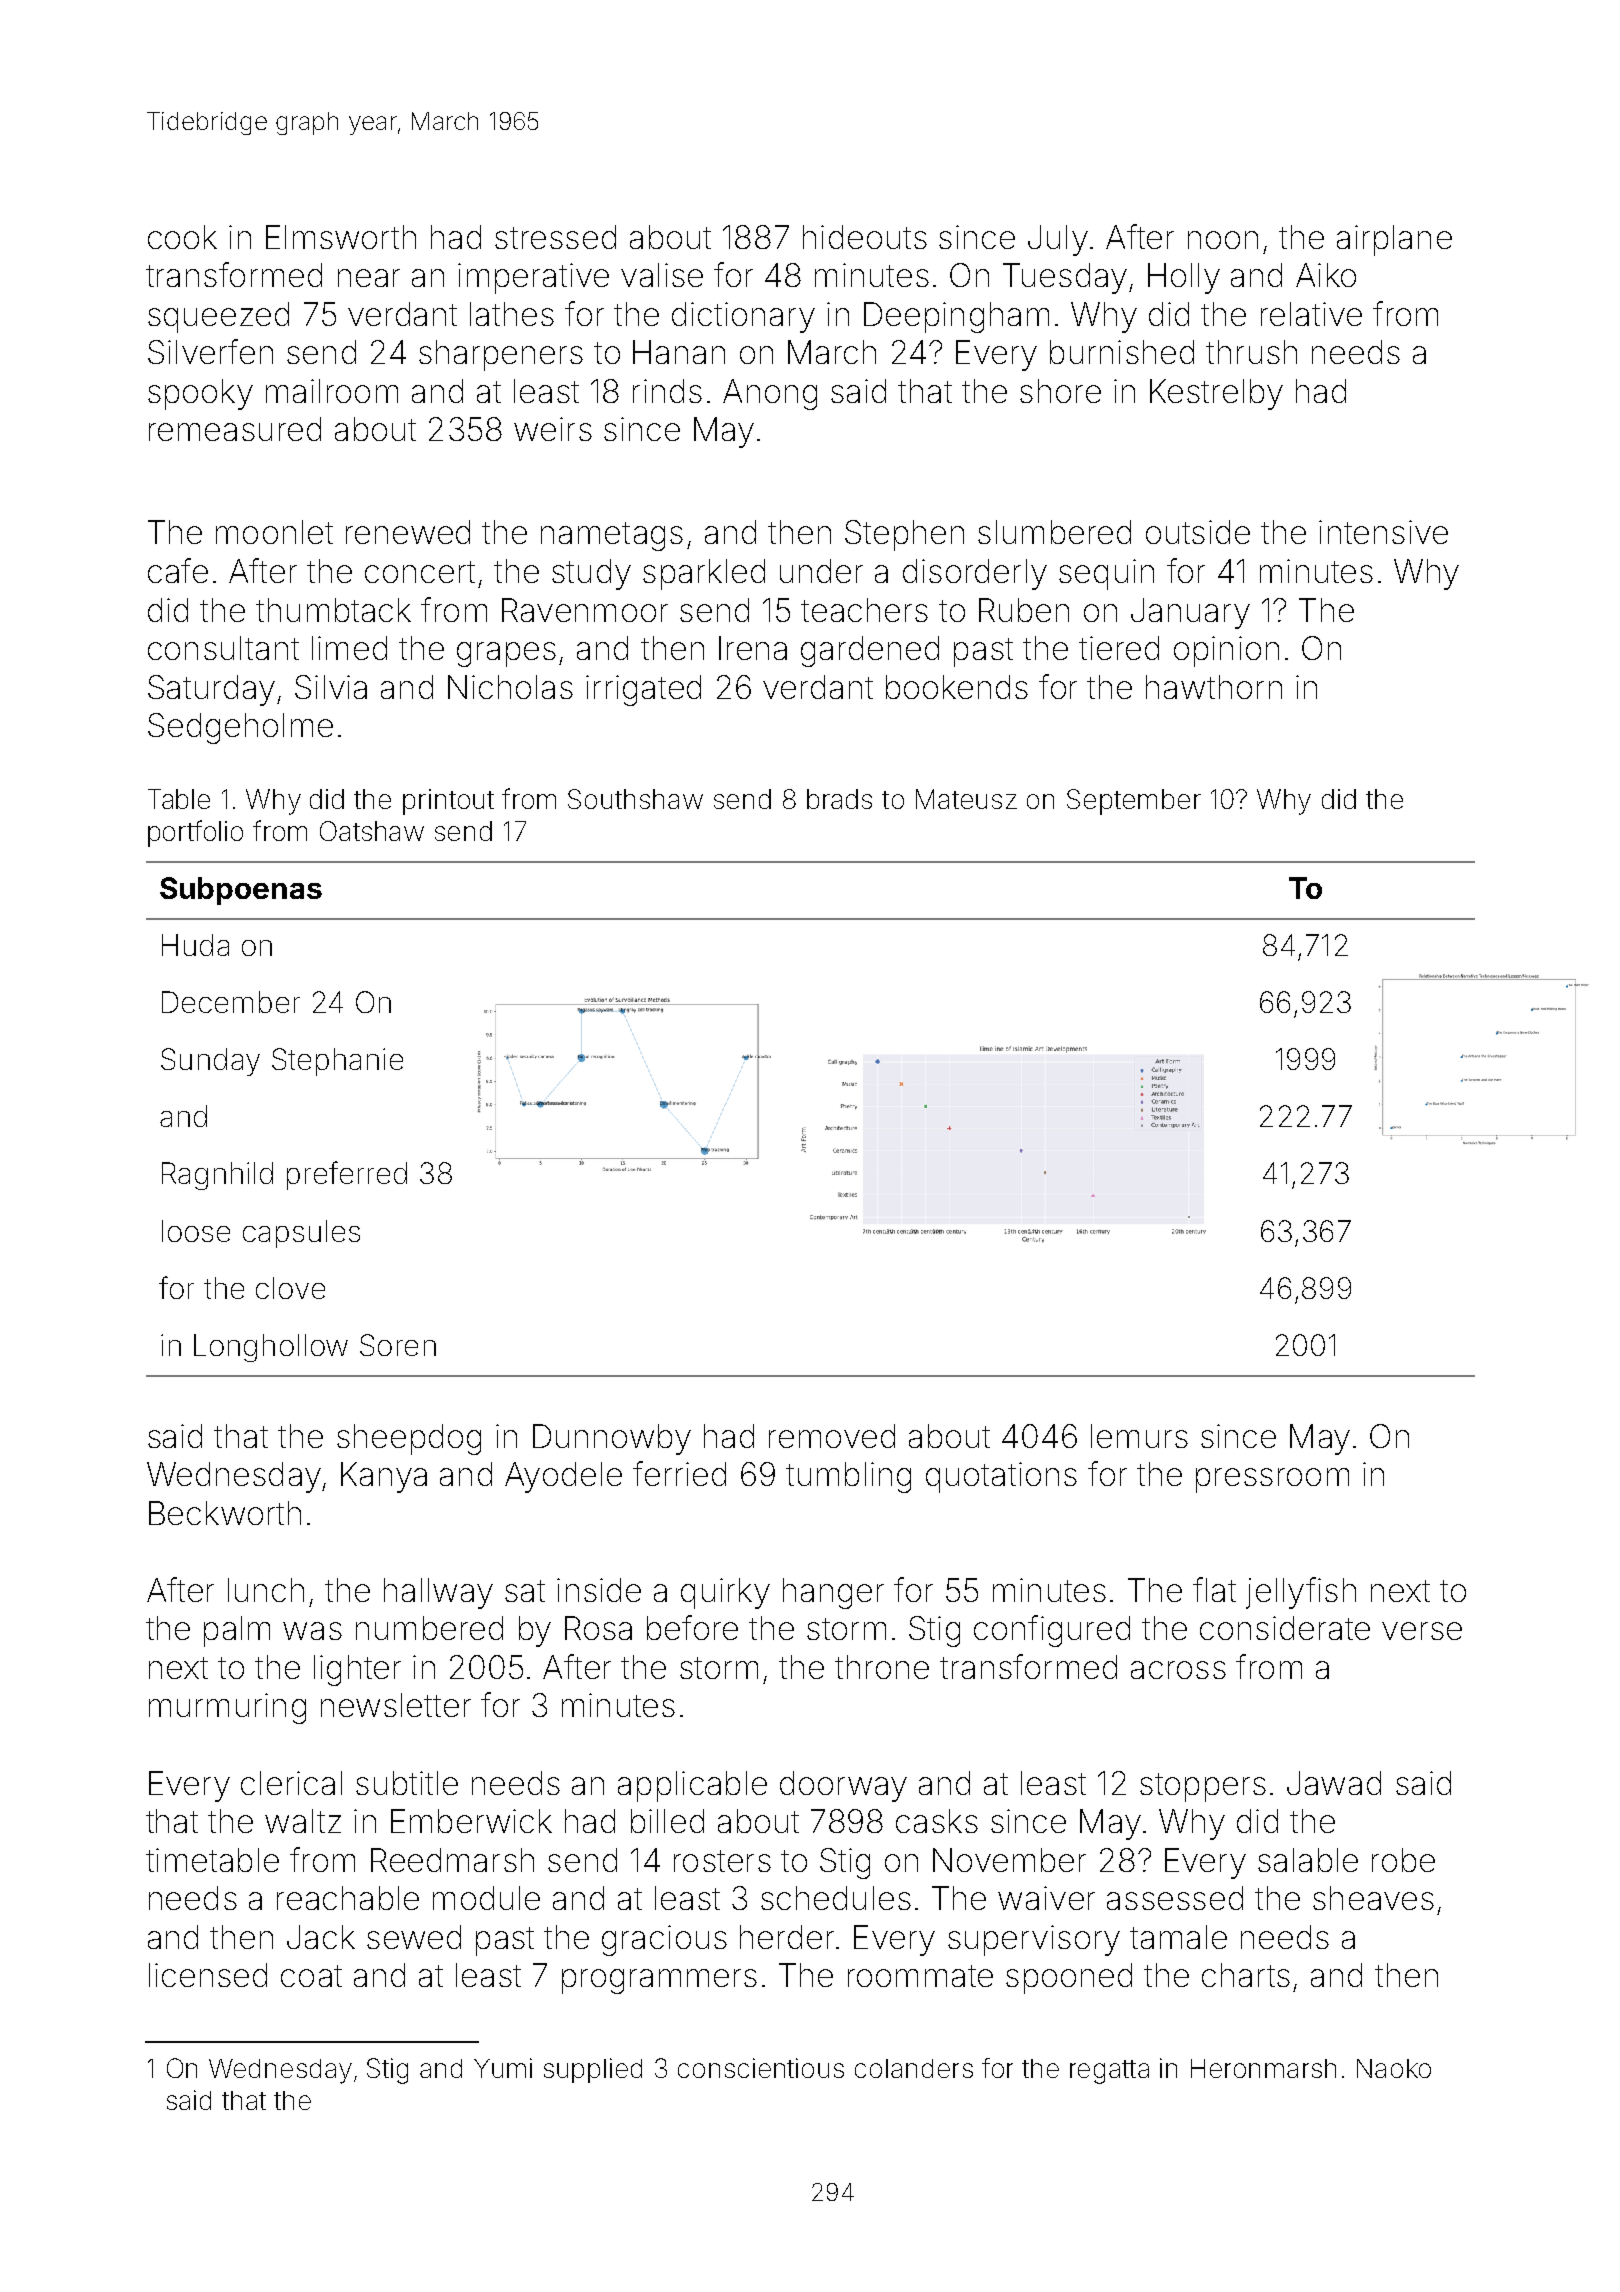 The image size is (1620, 2292). What do you see at coordinates (448, 802) in the screenshot?
I see `printout` at bounding box center [448, 802].
